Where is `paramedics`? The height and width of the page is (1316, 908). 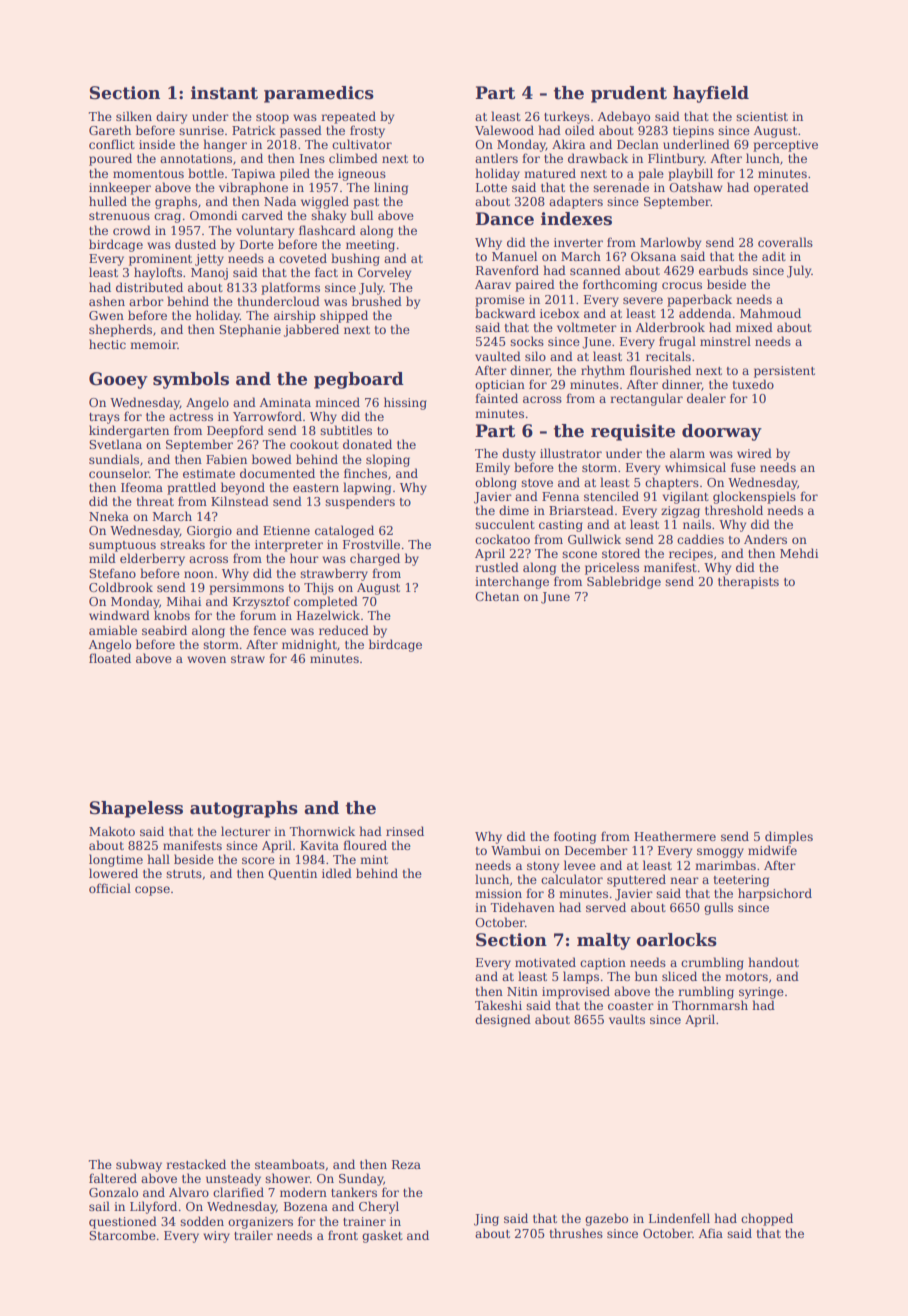
paramedics is located at coordinates (319, 94).
